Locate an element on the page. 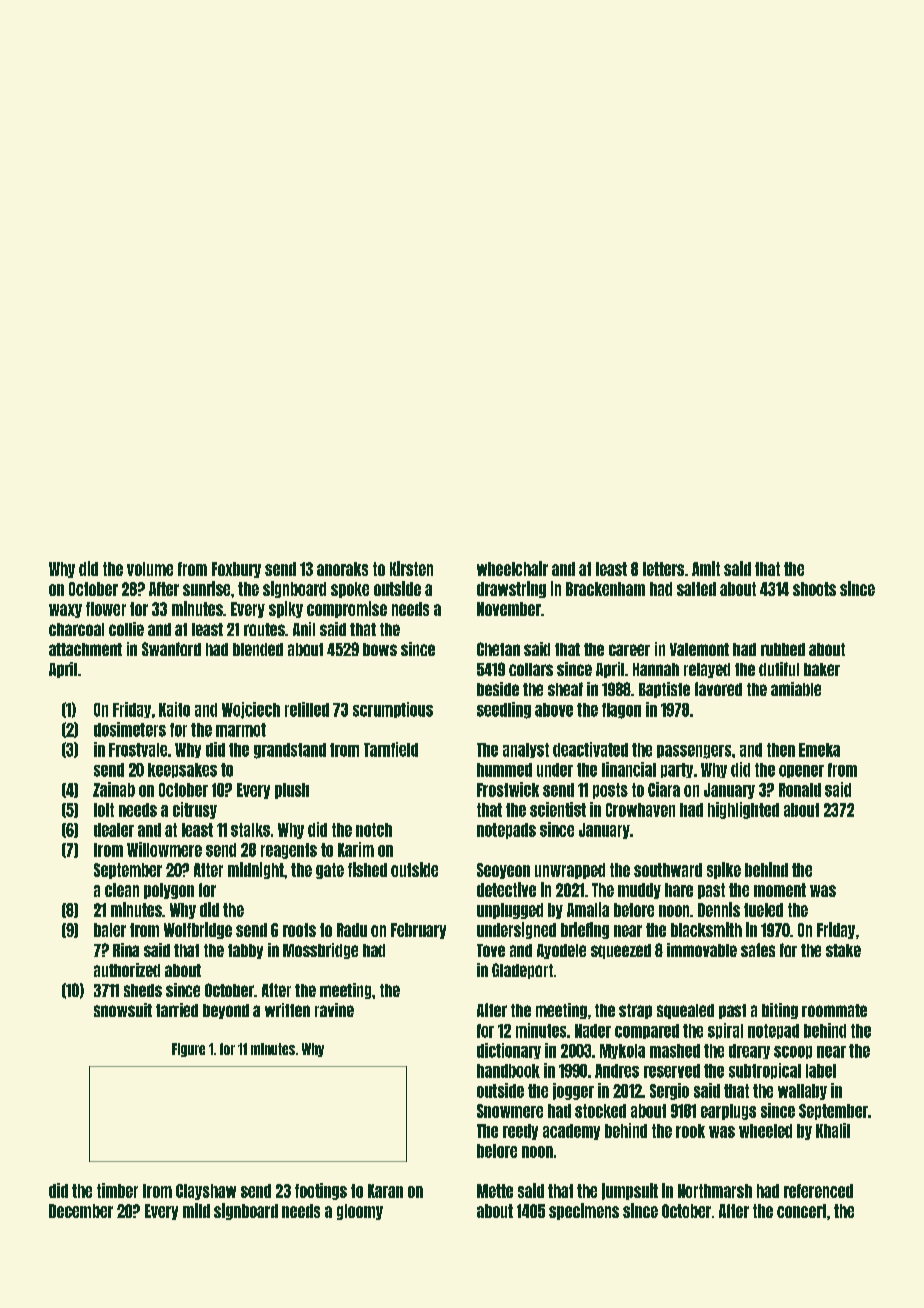 This document has width=924, height=1308. Amit is located at coordinates (706, 568).
